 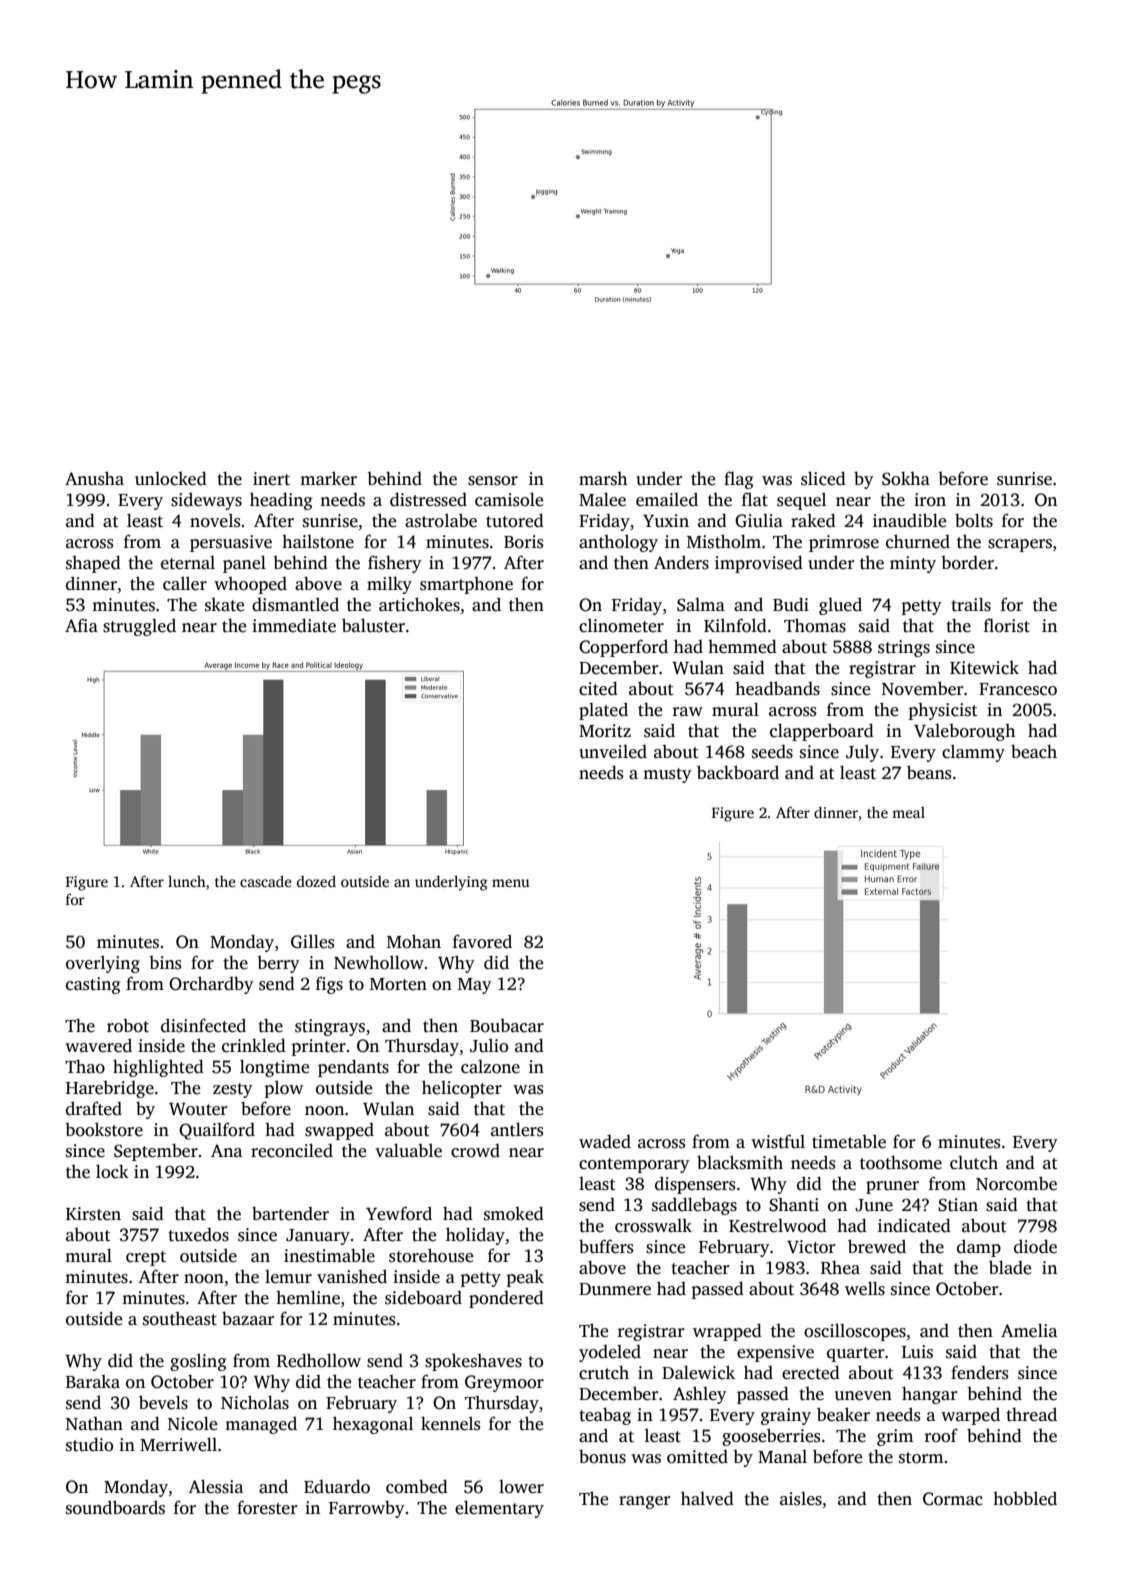 I want to click on Sokha, so click(x=906, y=478).
